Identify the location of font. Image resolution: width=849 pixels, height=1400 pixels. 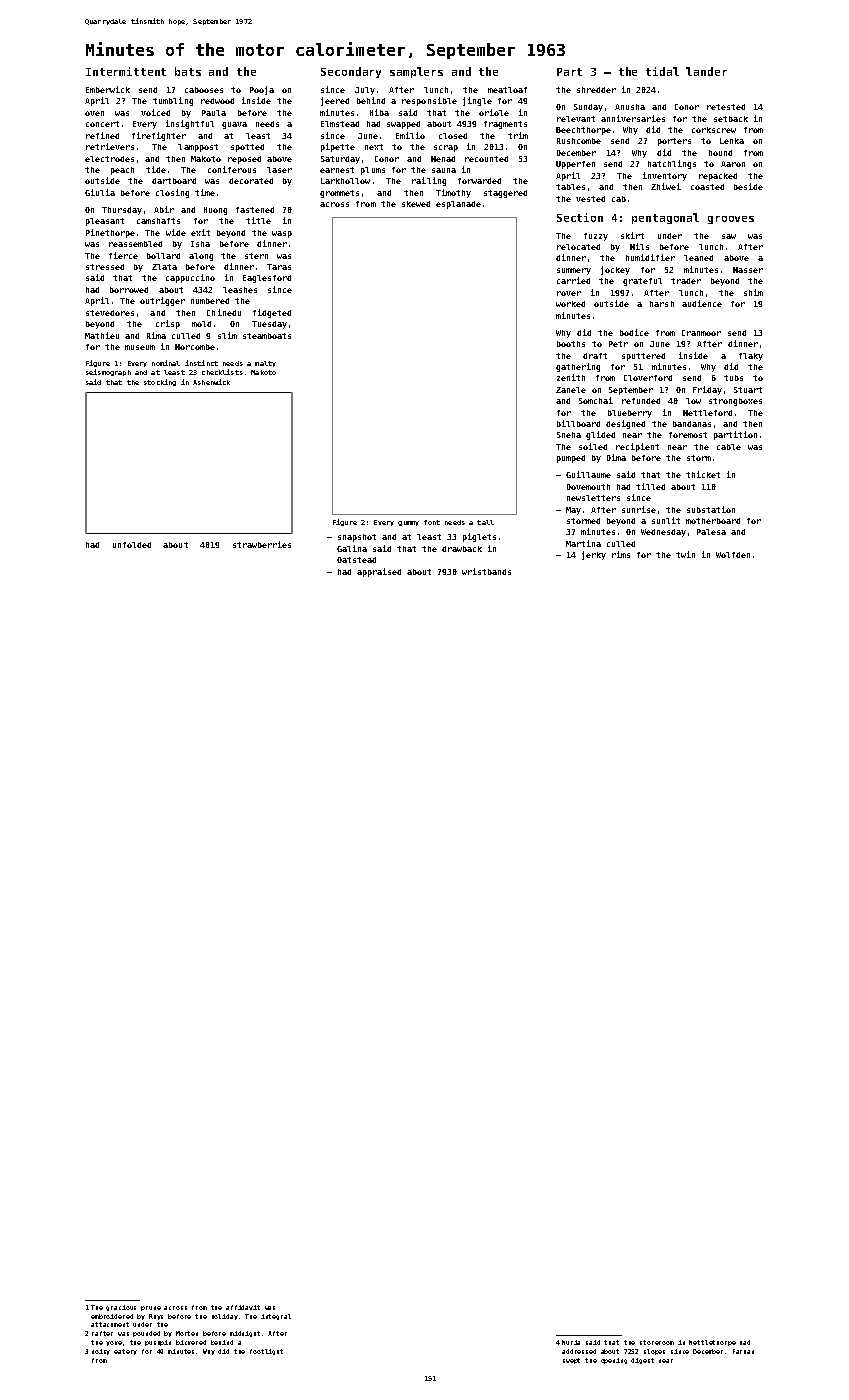
(432, 522).
